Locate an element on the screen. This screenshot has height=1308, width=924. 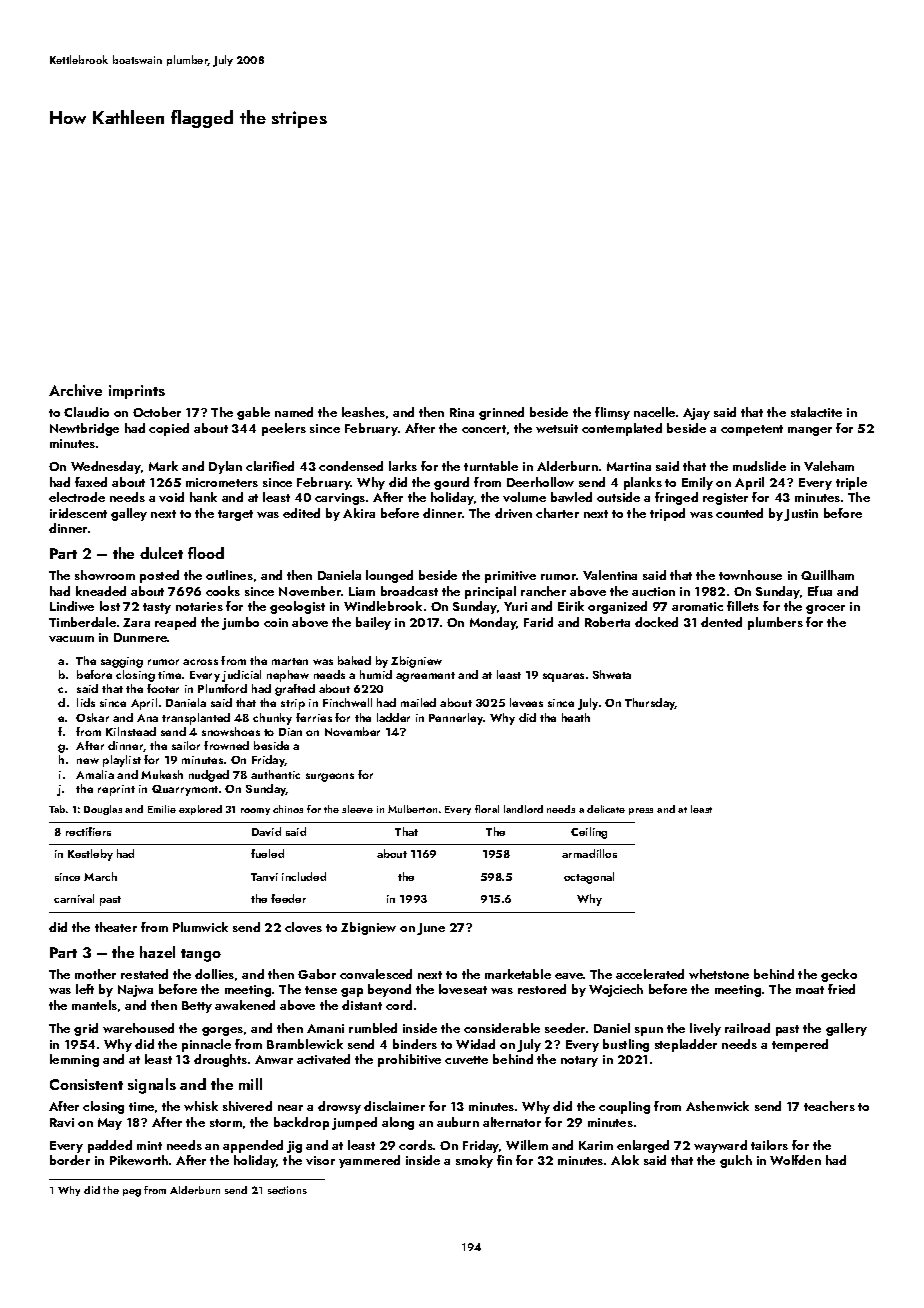
Pennerley is located at coordinates (456, 719).
